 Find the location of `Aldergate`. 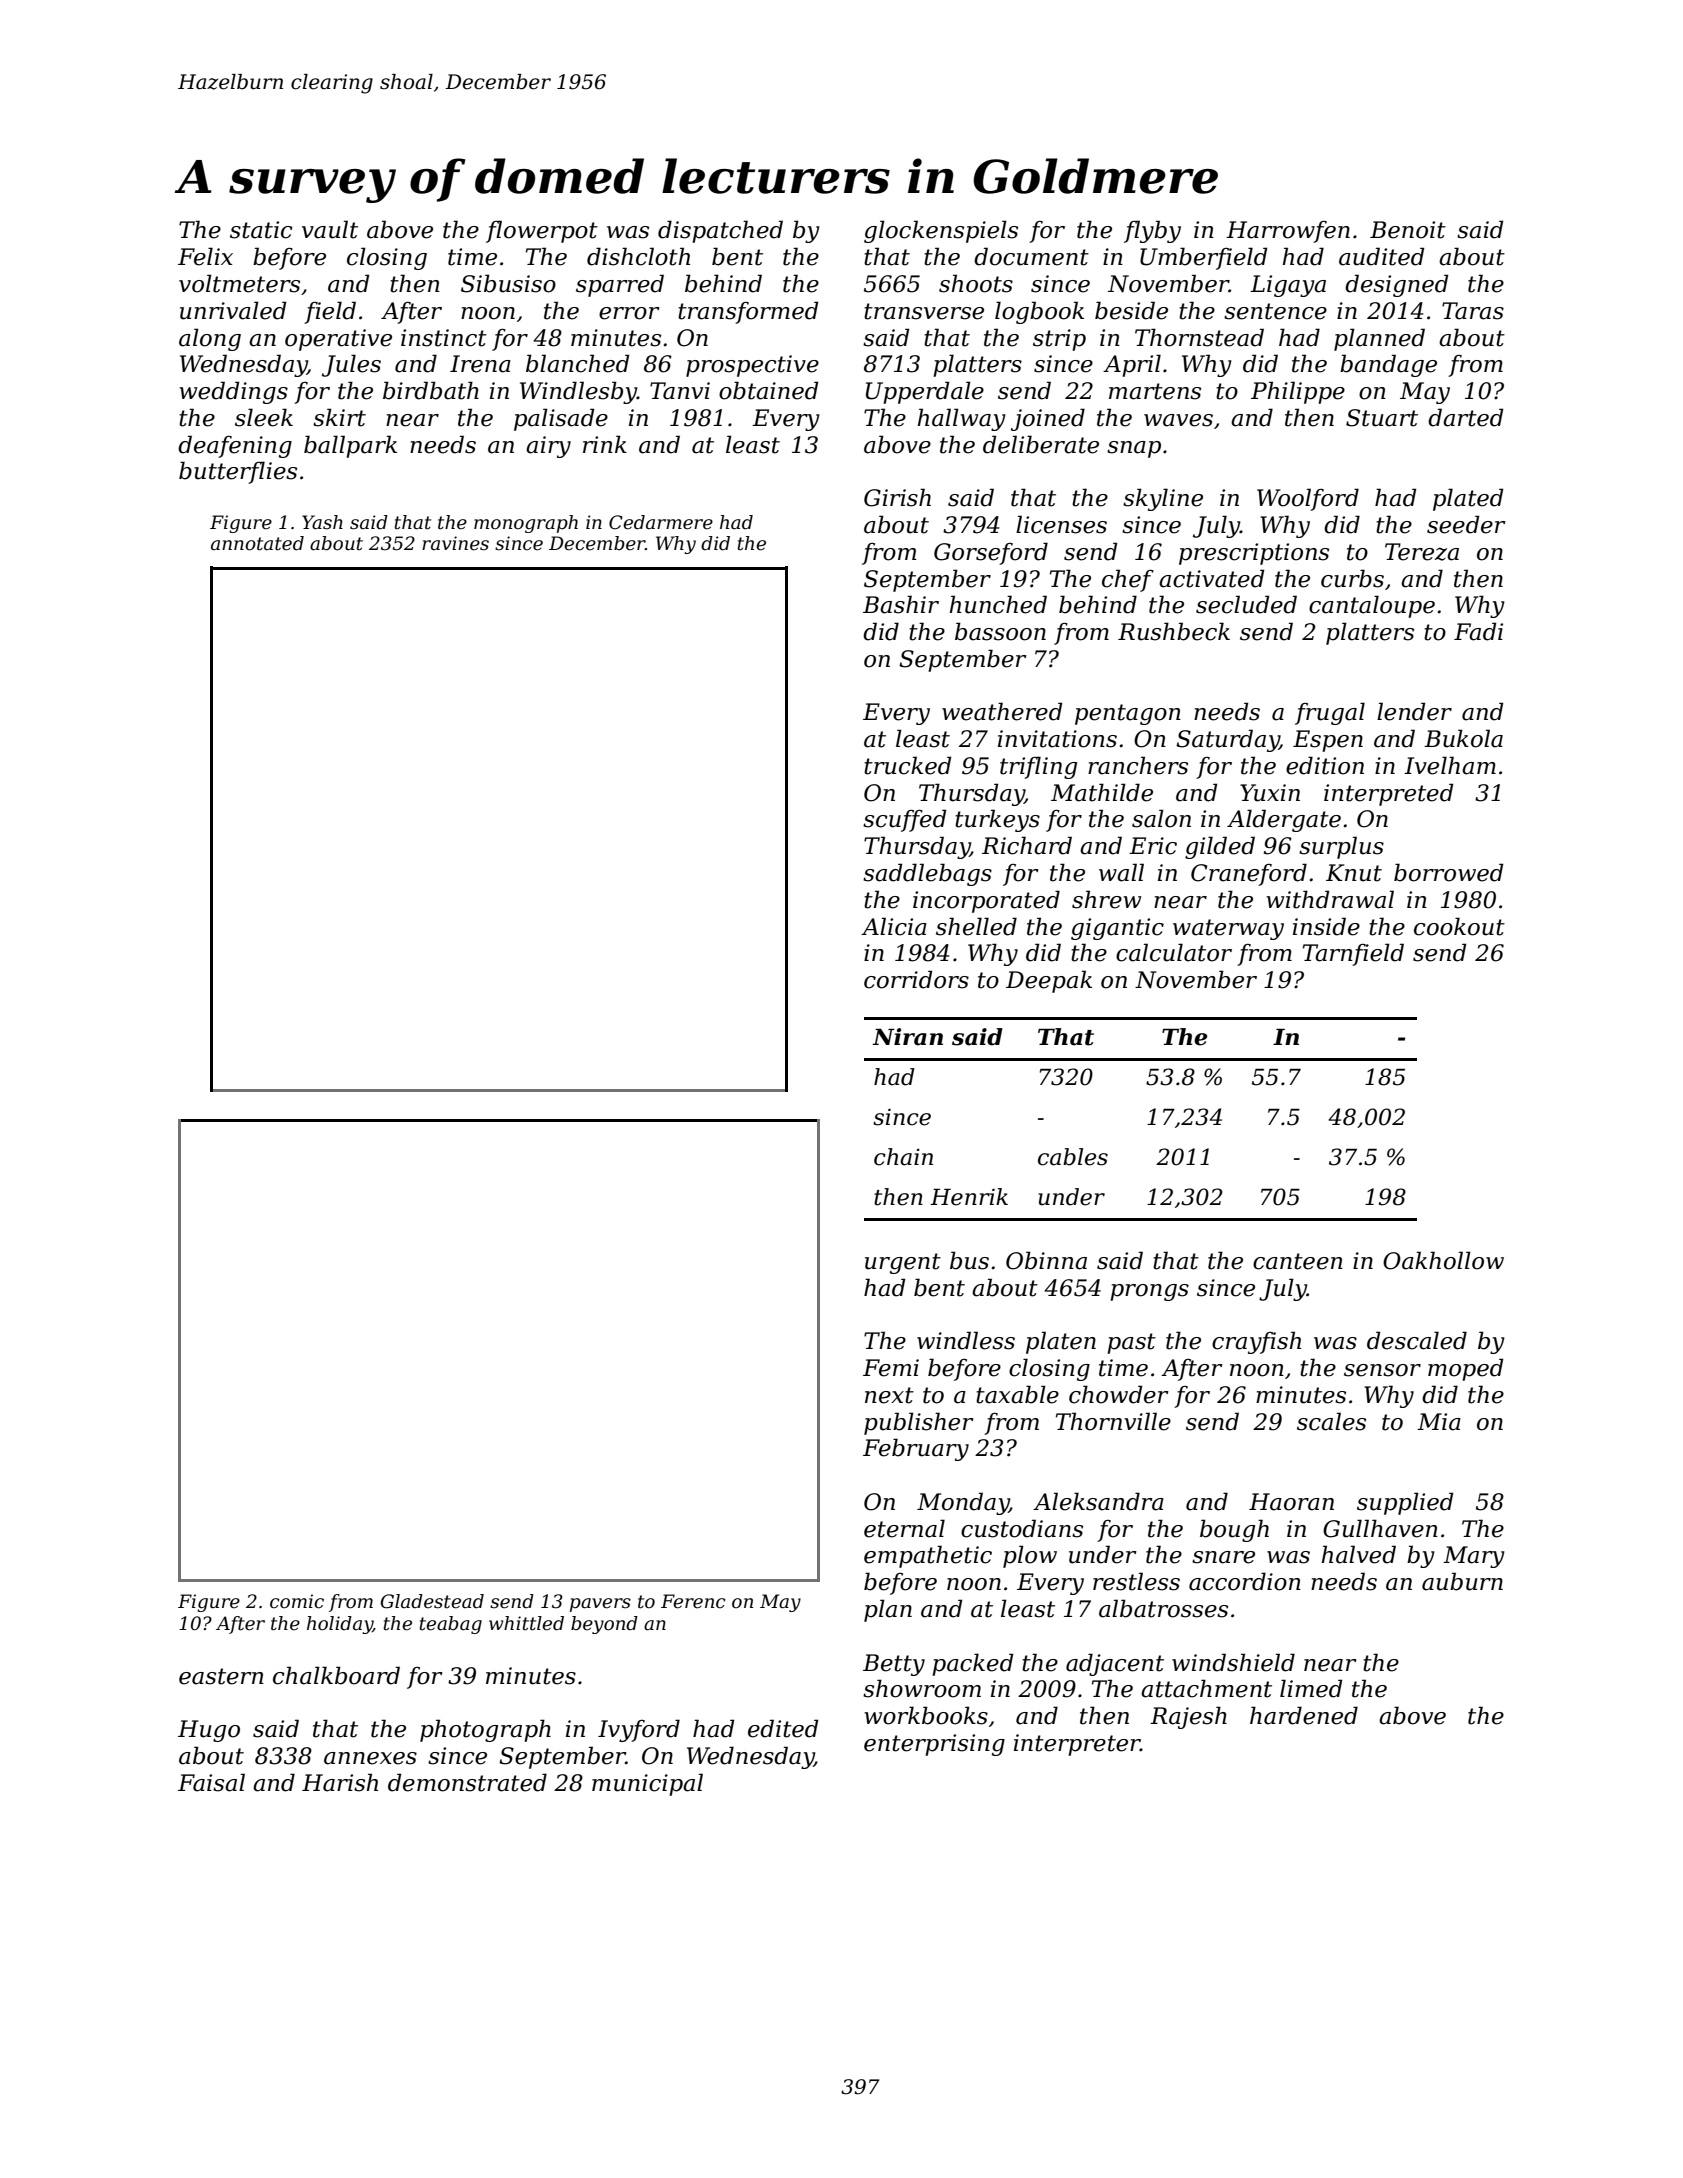

Aldergate is located at coordinates (1284, 820).
